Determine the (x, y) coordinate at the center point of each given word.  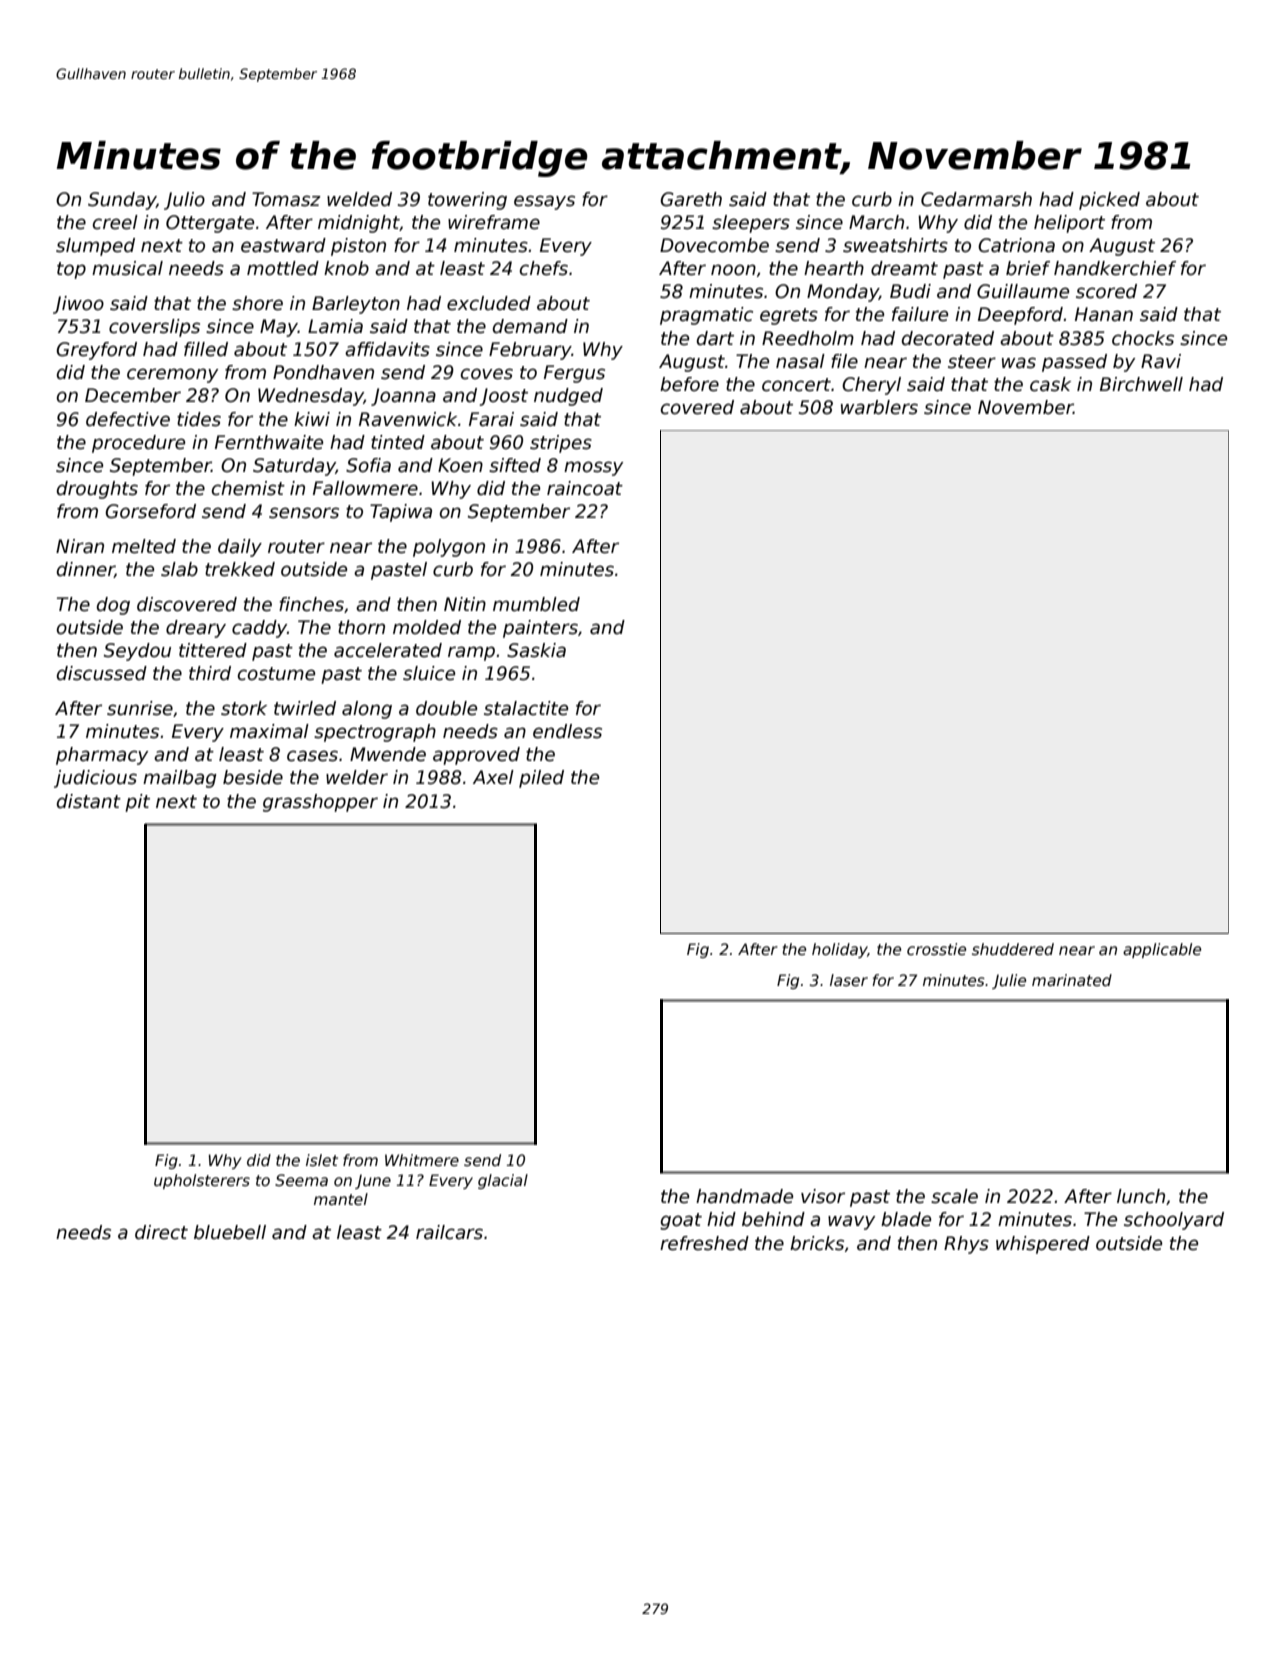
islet (322, 1160)
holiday (840, 950)
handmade (744, 1196)
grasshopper (320, 803)
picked (1109, 201)
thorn (361, 627)
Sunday (122, 201)
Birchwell (1141, 384)
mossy (593, 468)
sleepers (751, 224)
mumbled (536, 604)
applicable (1162, 950)
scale (954, 1196)
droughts (97, 490)
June (373, 1181)
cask (1050, 384)
